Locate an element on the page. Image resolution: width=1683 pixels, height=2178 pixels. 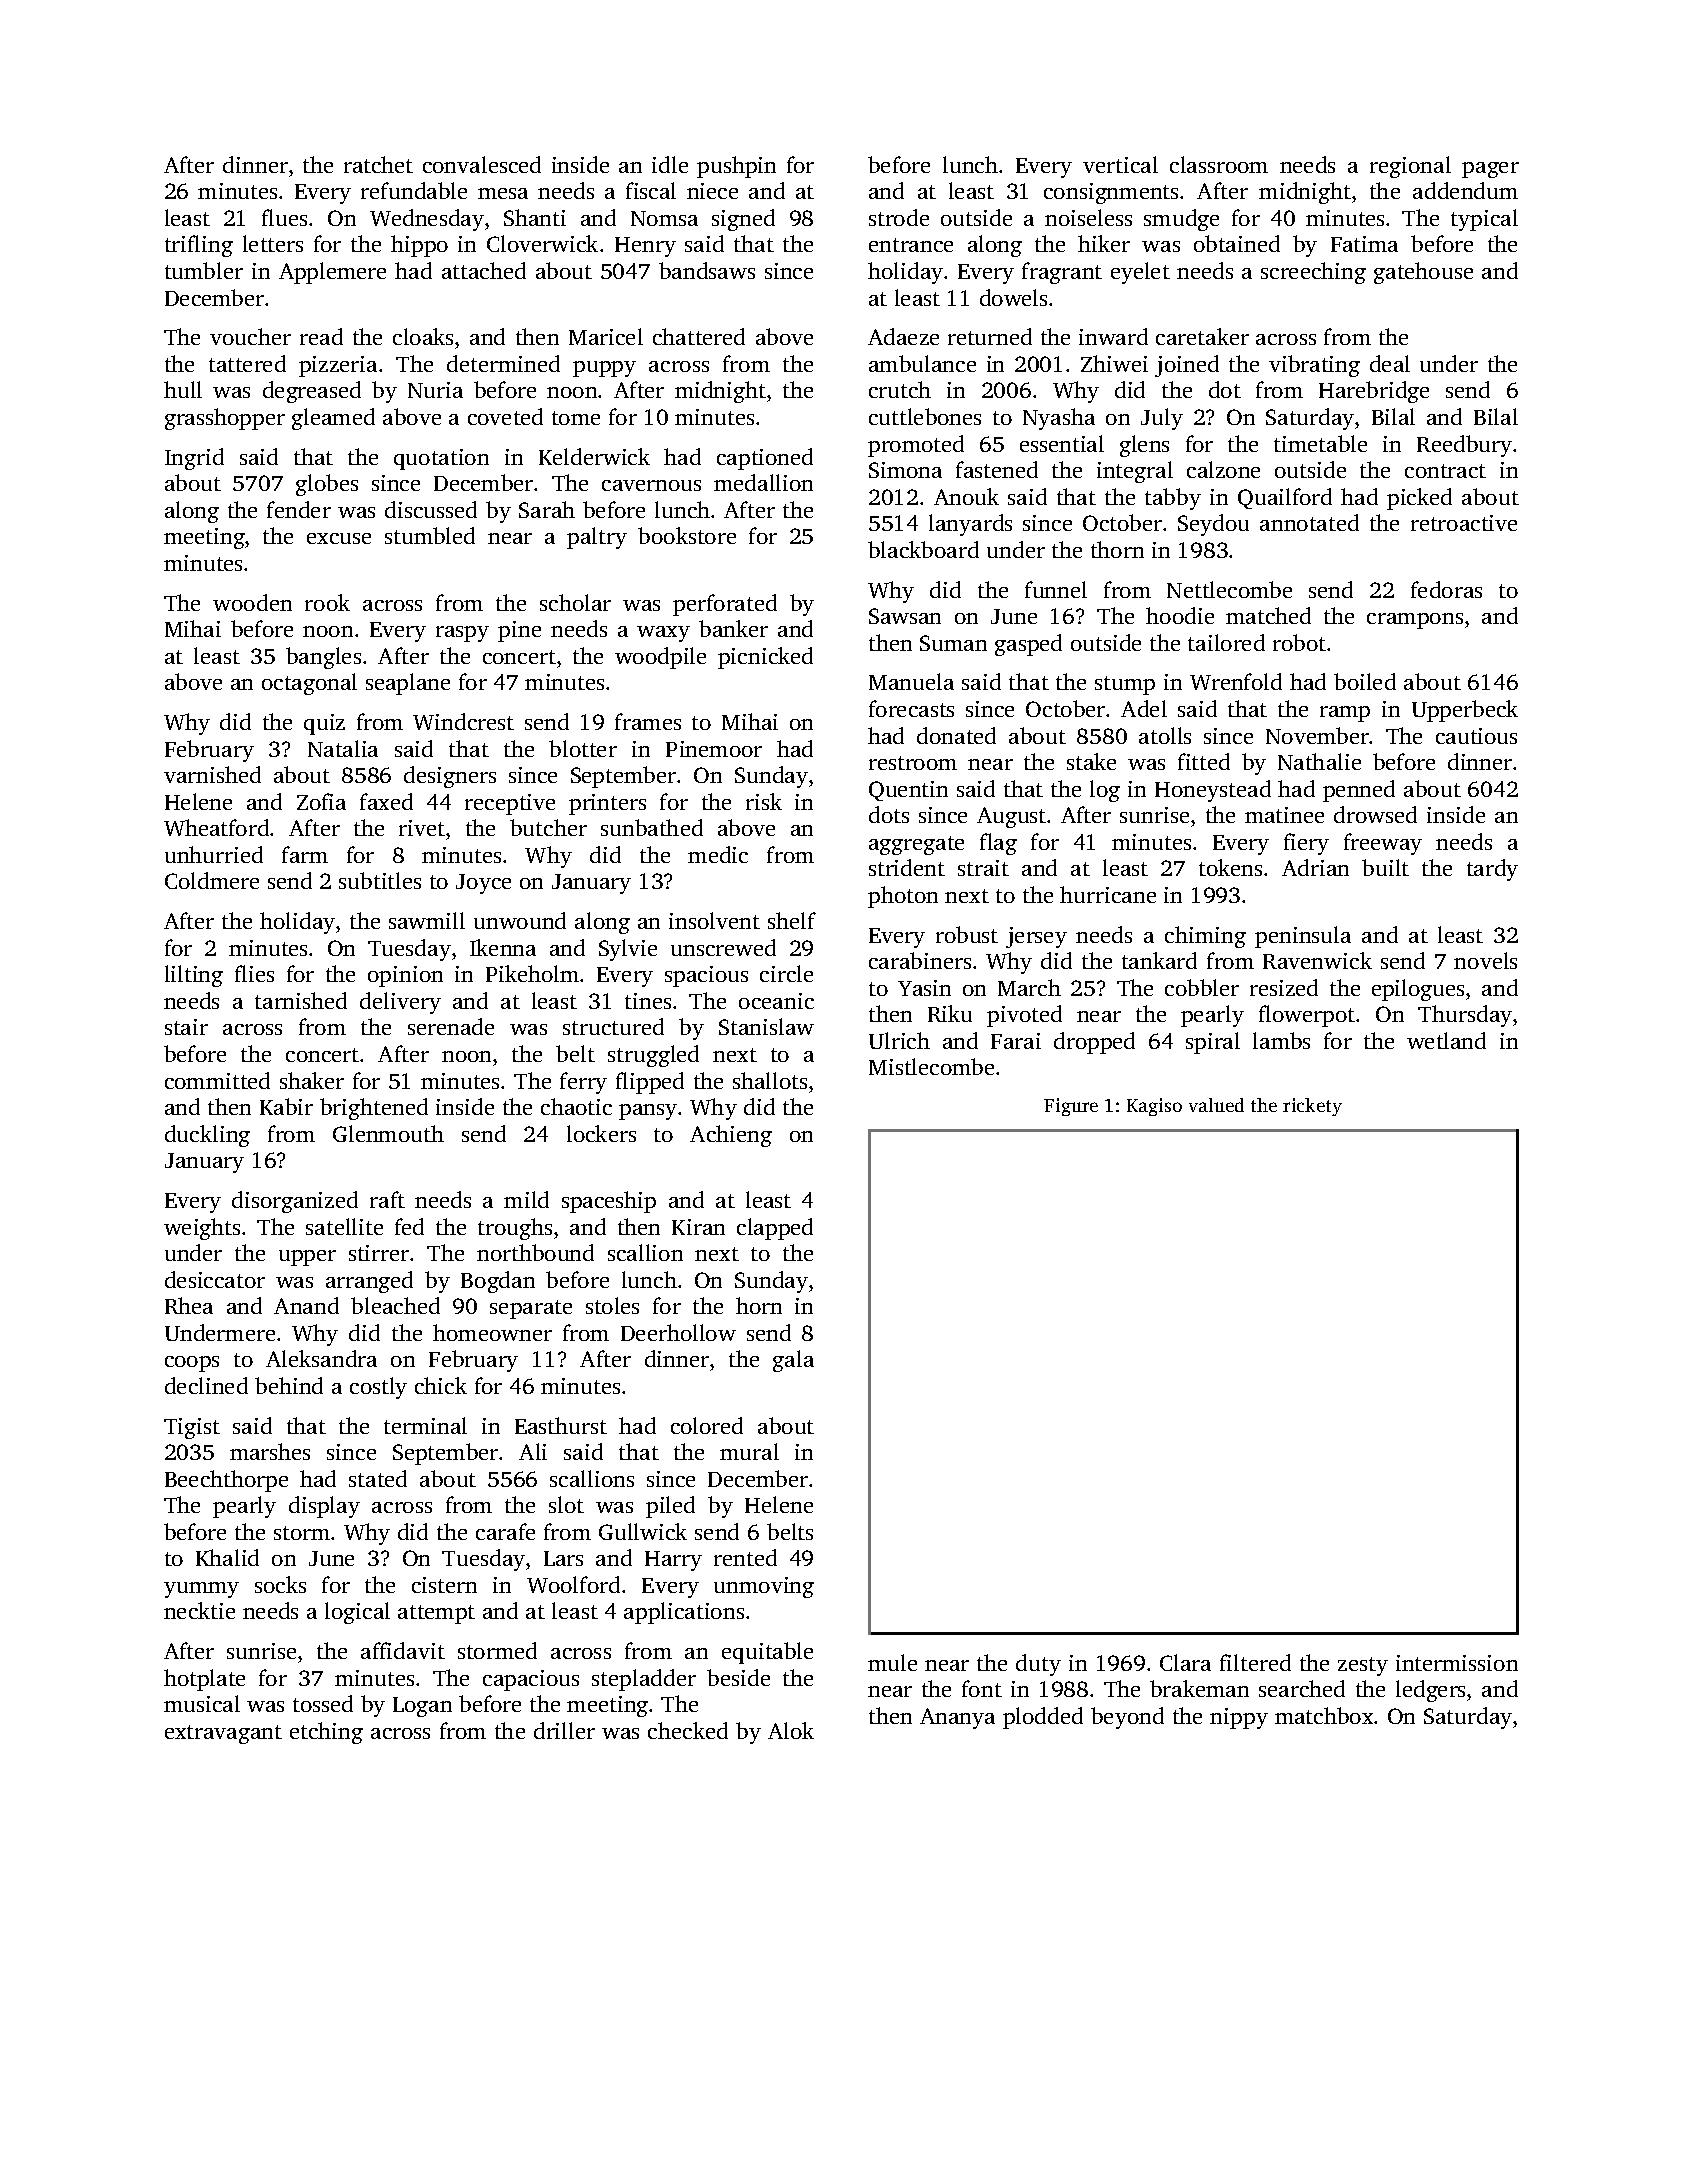
obtained is located at coordinates (1237, 243).
